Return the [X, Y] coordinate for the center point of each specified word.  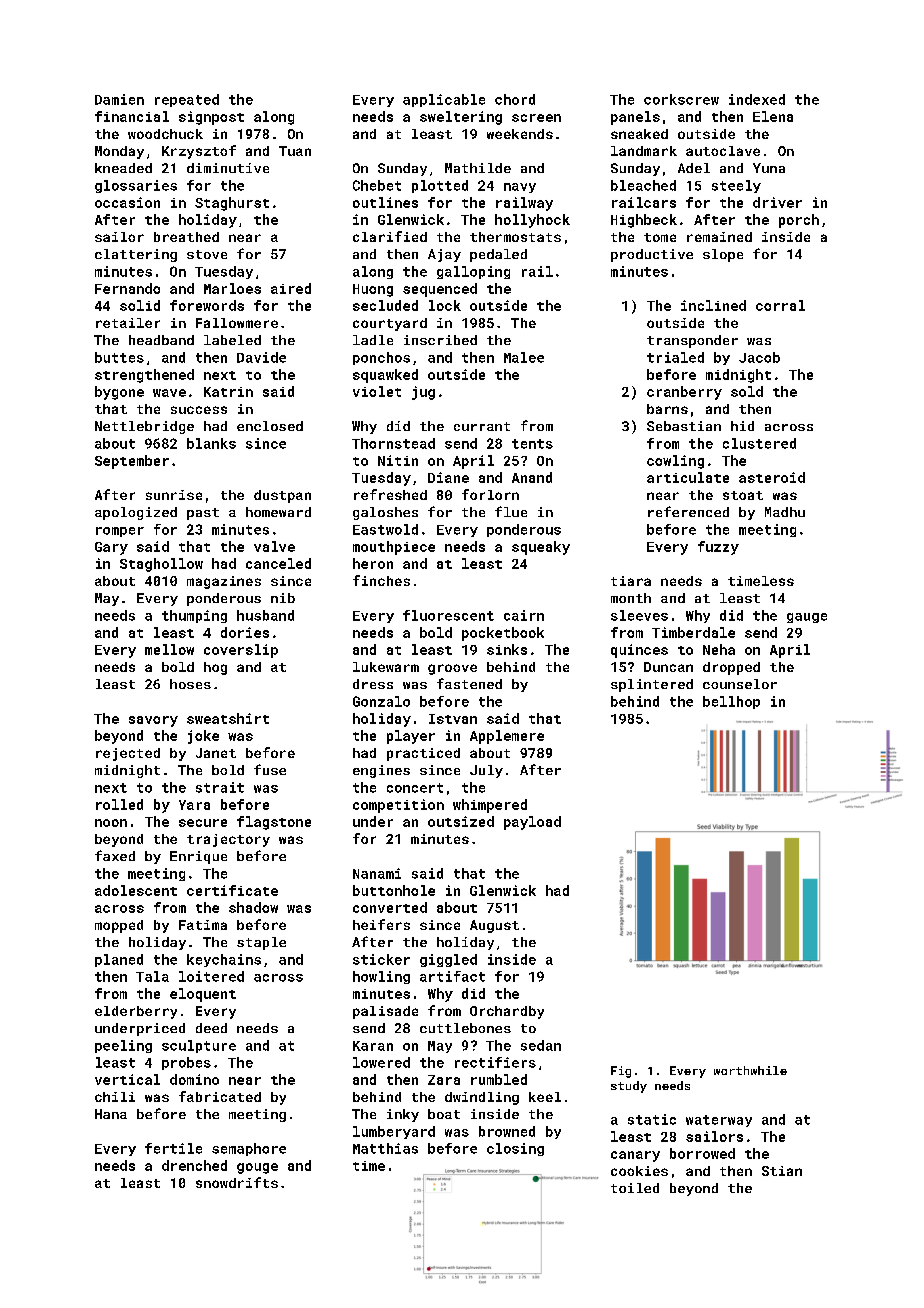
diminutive [228, 168]
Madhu [785, 512]
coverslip [241, 651]
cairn [524, 615]
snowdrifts [237, 1182]
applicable [444, 100]
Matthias [385, 1148]
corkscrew [681, 99]
